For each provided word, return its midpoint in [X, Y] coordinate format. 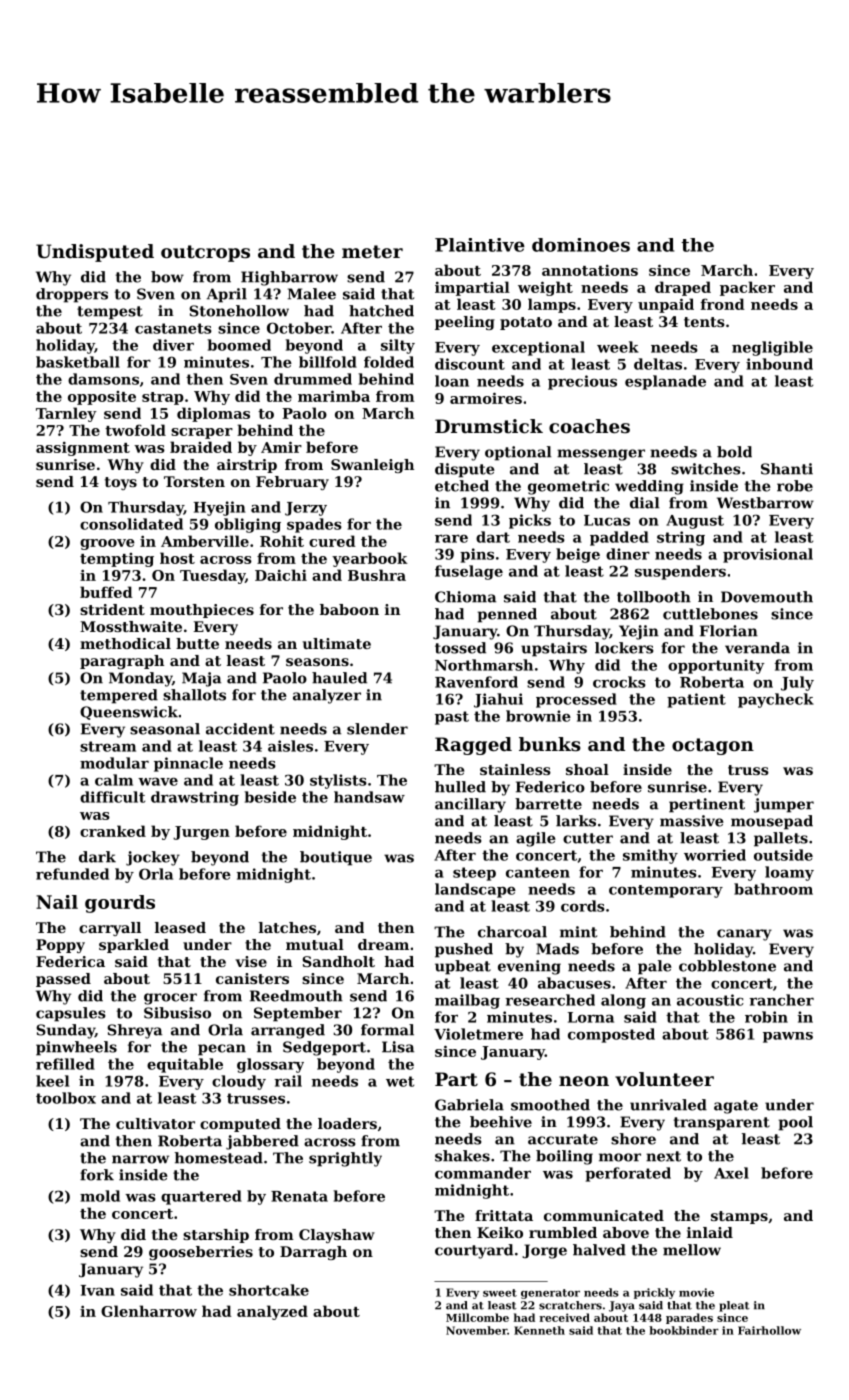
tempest [110, 313]
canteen [538, 872]
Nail [57, 902]
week [618, 347]
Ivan [98, 1290]
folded [389, 362]
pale [655, 967]
